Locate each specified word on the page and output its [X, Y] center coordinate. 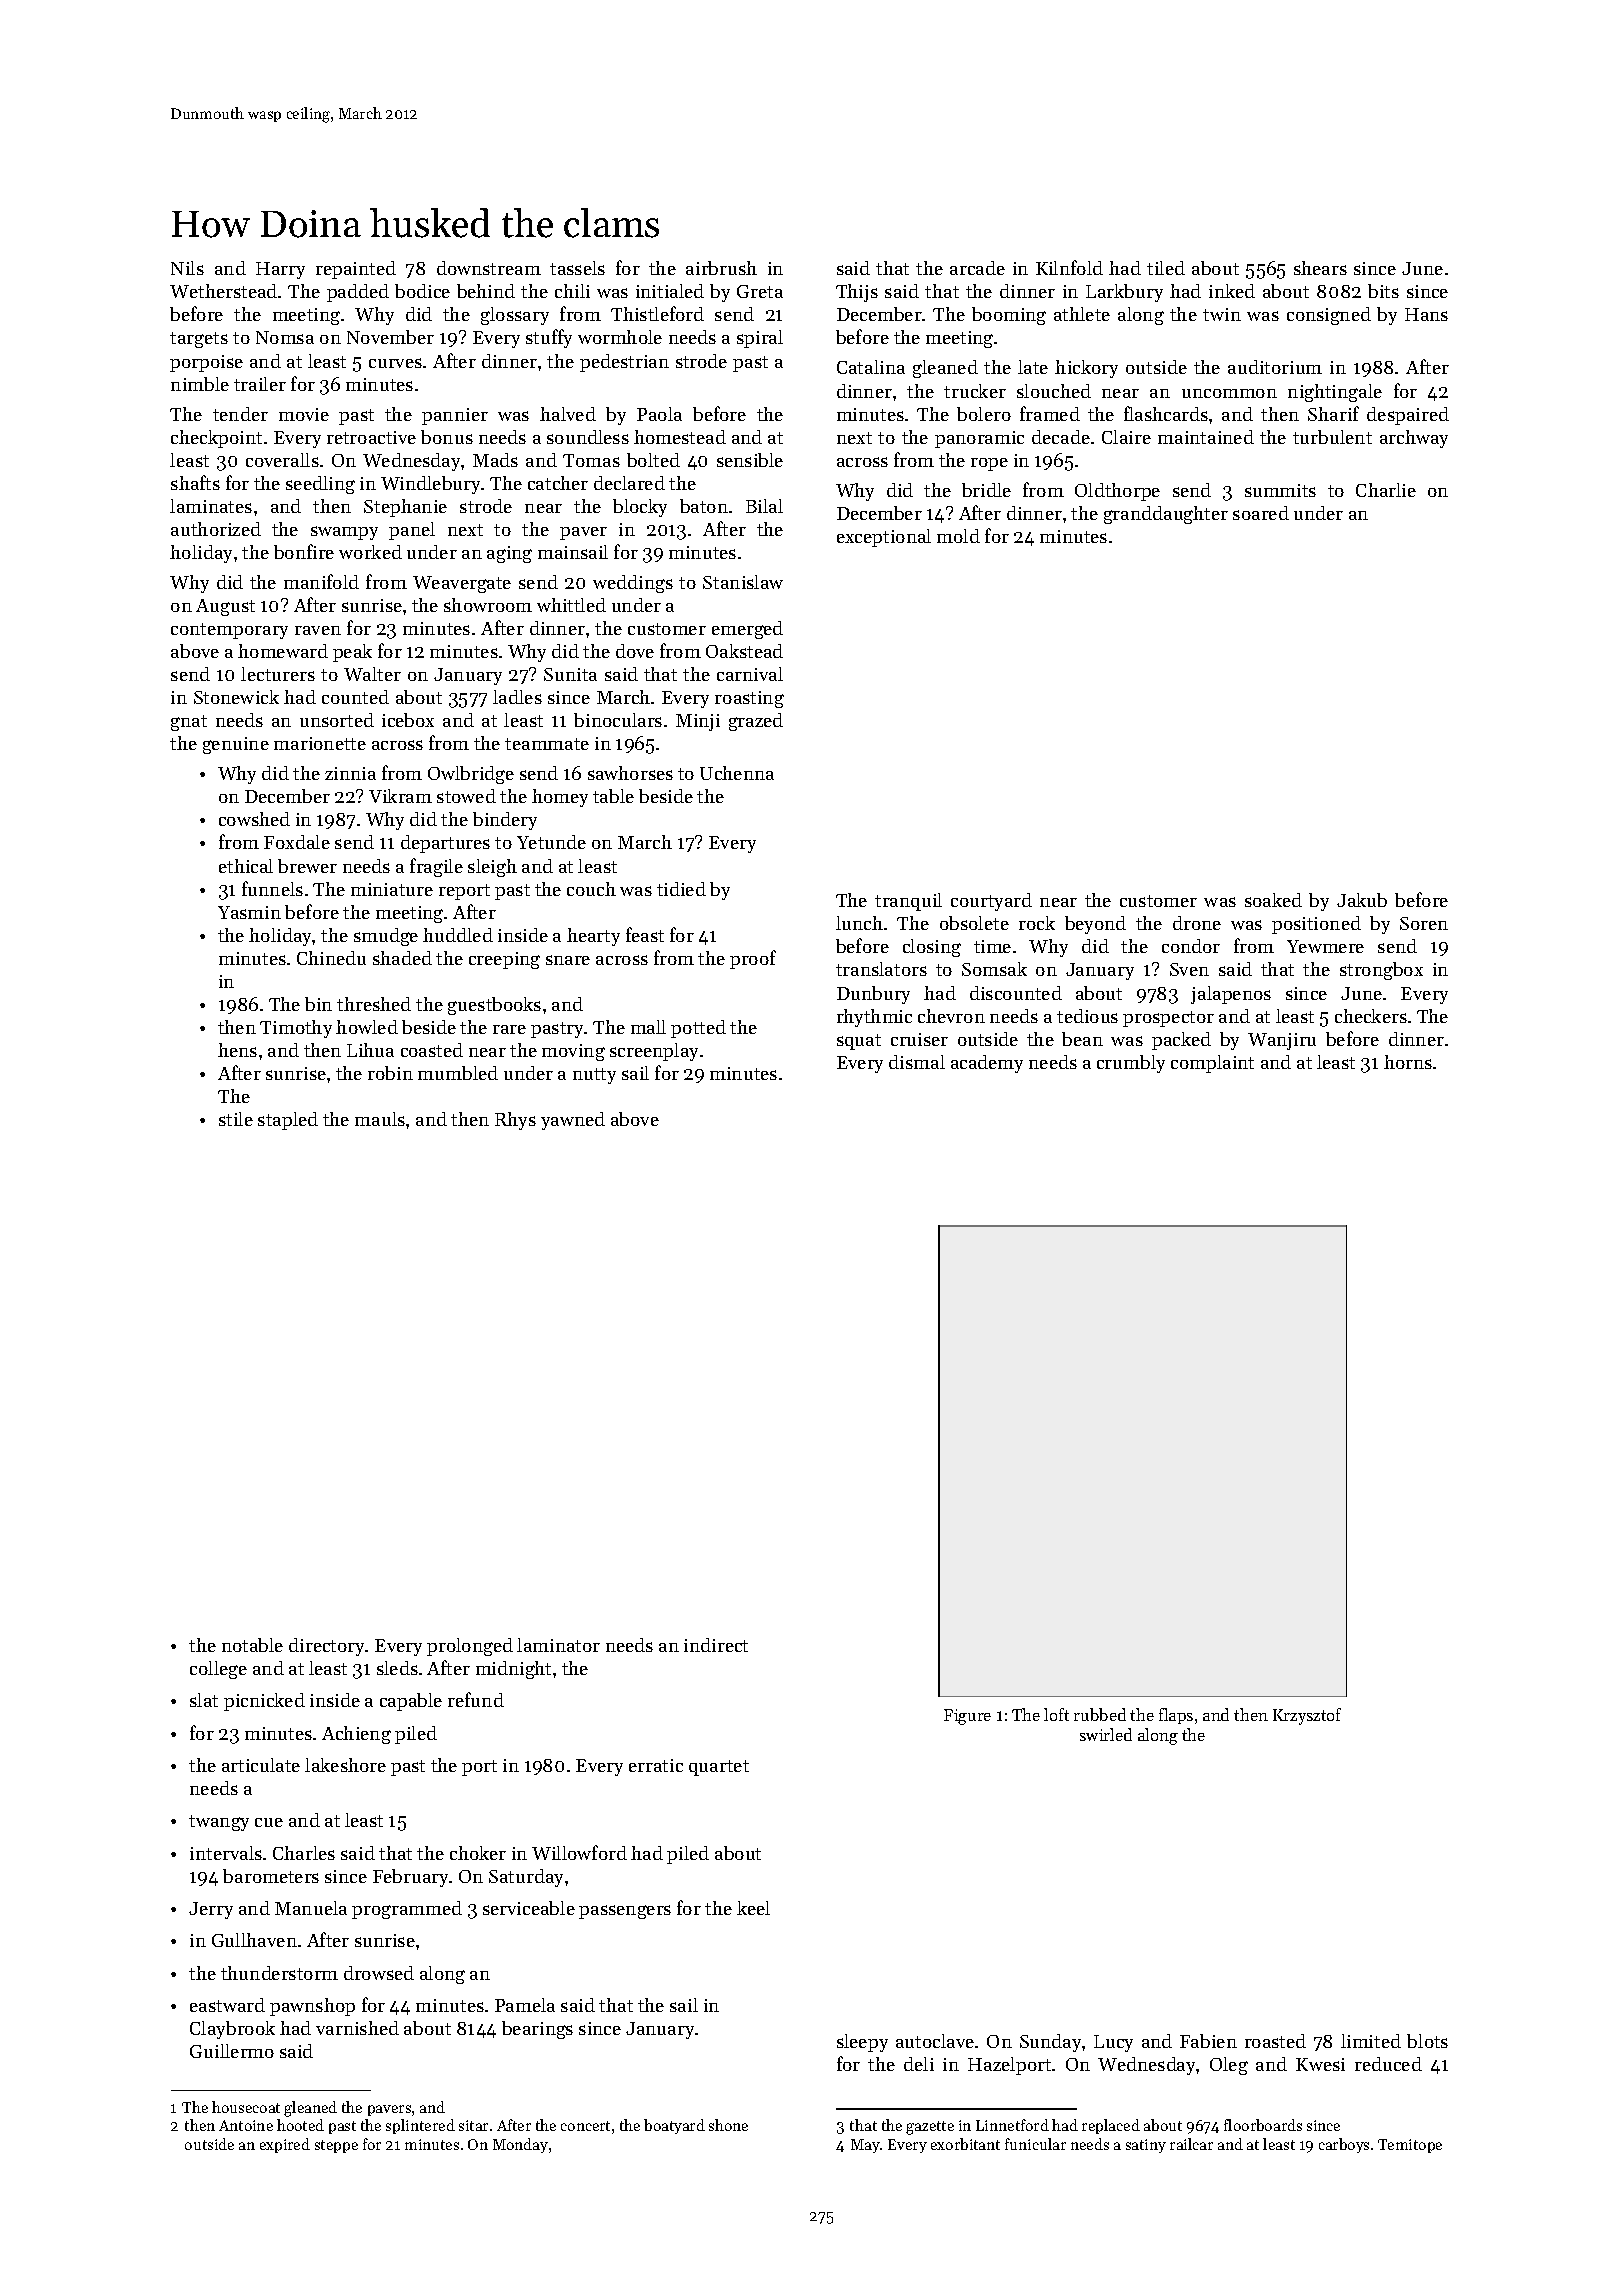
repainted [356, 270]
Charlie [1386, 490]
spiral [760, 339]
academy [987, 1064]
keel [753, 1908]
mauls [380, 1119]
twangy [219, 1823]
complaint [1212, 1064]
